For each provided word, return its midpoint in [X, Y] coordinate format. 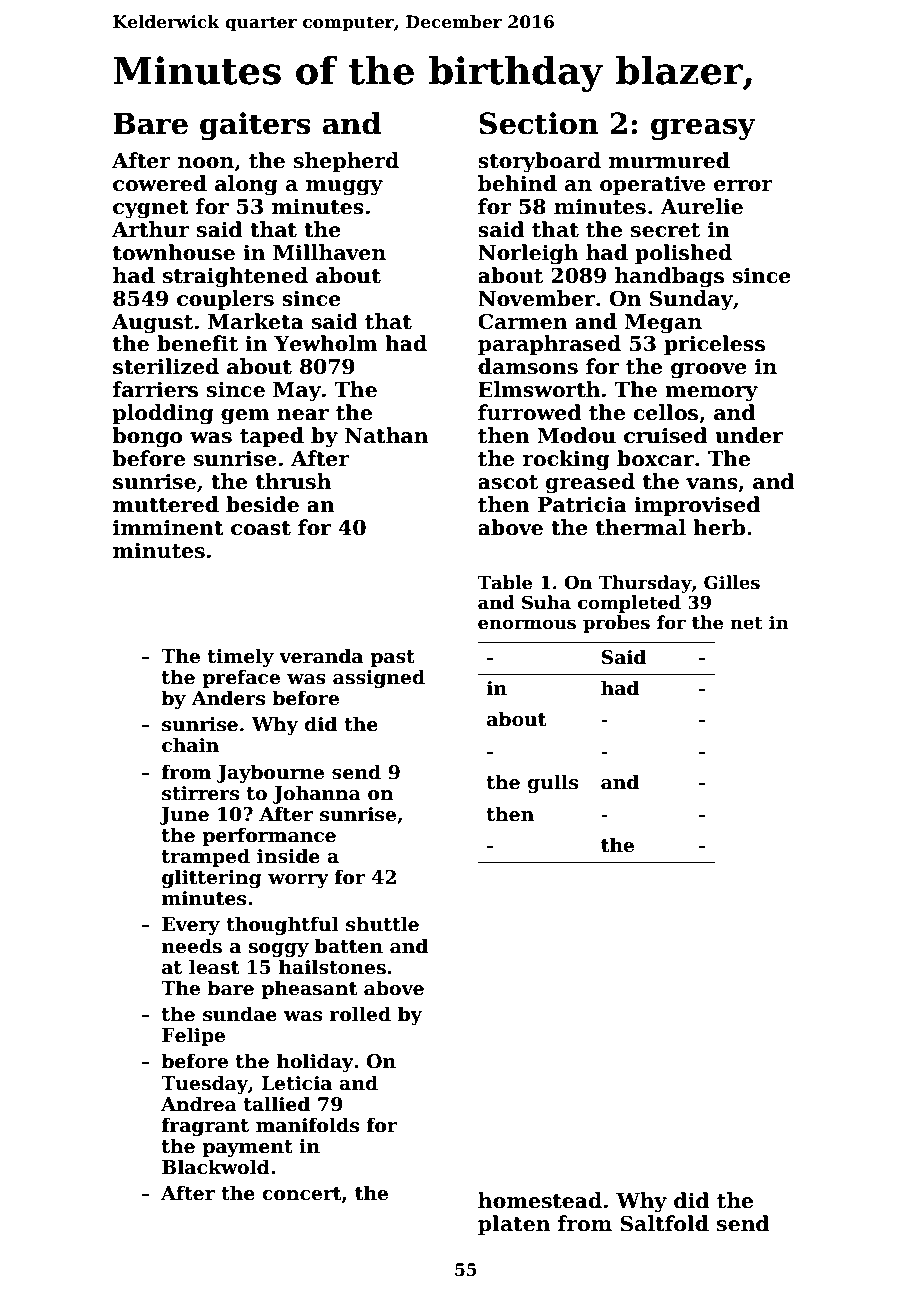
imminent [168, 527]
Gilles [732, 582]
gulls [552, 783]
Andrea [199, 1104]
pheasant [309, 989]
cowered [160, 183]
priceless [714, 345]
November [536, 298]
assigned [379, 678]
